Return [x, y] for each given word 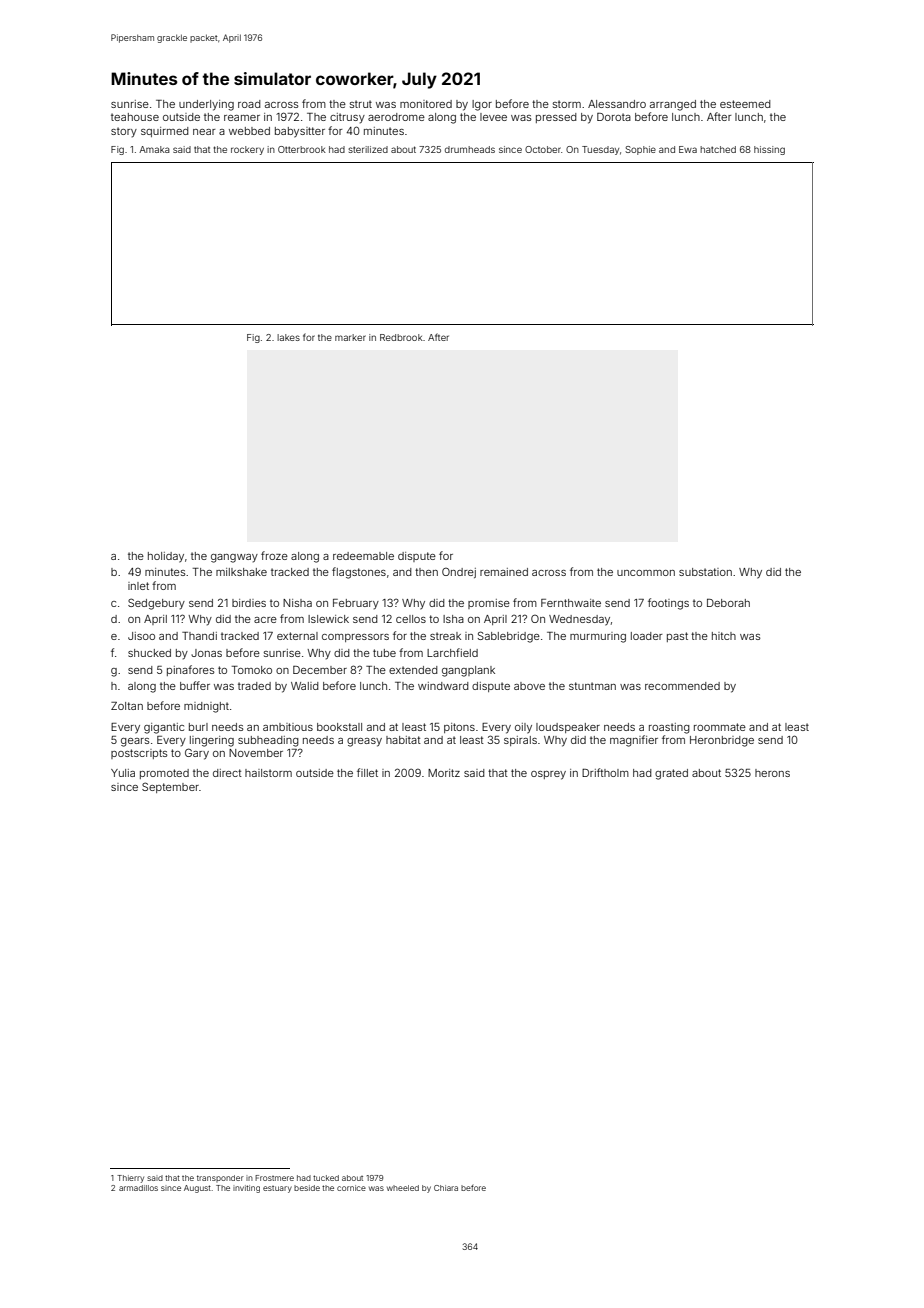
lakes [288, 337]
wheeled [403, 1188]
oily [523, 728]
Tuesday [600, 150]
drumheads [470, 149]
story [124, 132]
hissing [769, 150]
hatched [718, 149]
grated [671, 774]
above [529, 686]
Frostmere [274, 1178]
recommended [682, 686]
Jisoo [141, 636]
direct [227, 773]
